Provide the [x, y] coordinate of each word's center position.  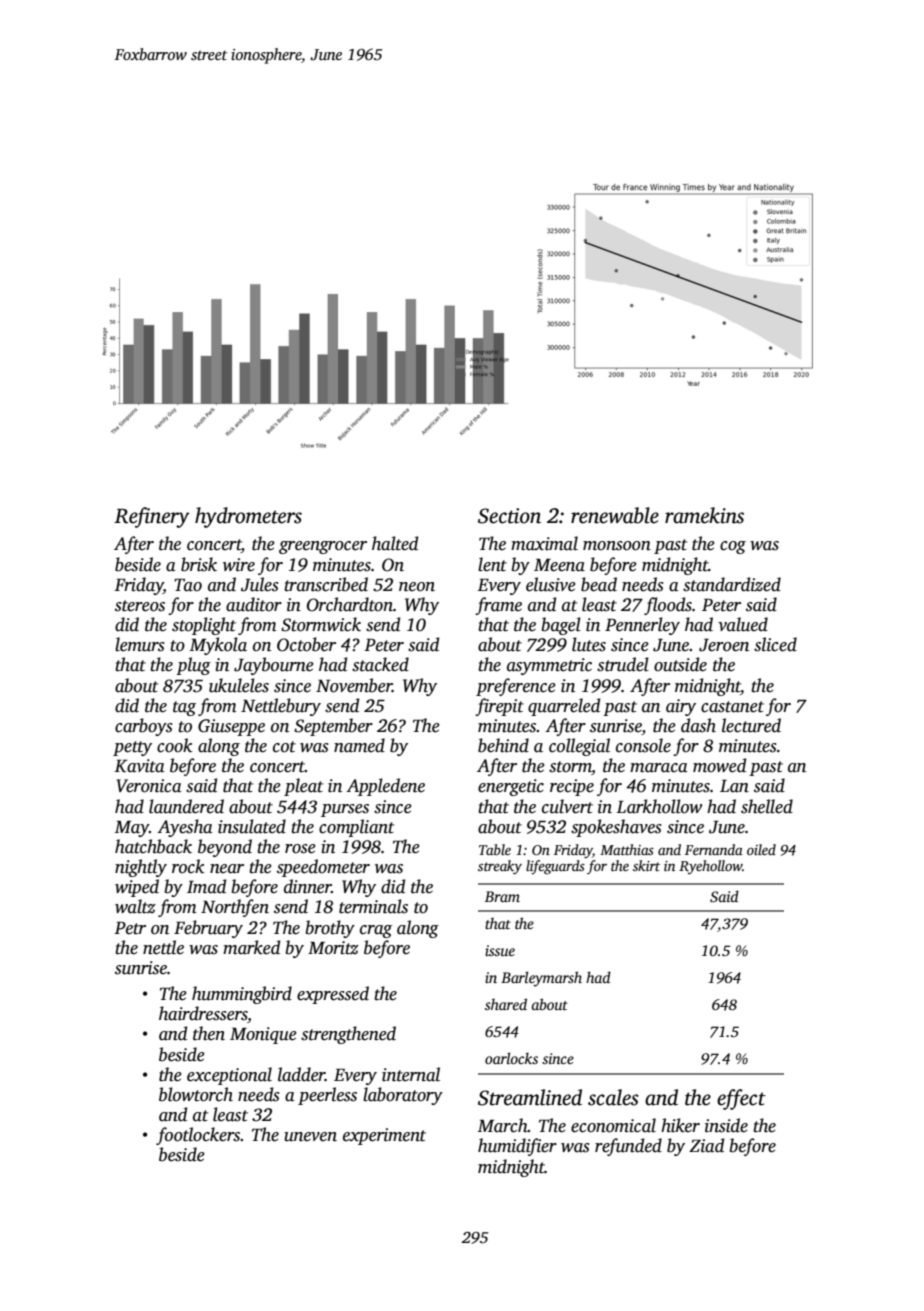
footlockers [198, 1136]
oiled [761, 849]
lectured [751, 725]
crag [376, 931]
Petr [130, 928]
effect [741, 1099]
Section [509, 516]
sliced [775, 644]
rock [188, 866]
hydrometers [248, 517]
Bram [502, 896]
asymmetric [549, 666]
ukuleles [239, 685]
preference [516, 687]
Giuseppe [231, 727]
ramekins [704, 515]
